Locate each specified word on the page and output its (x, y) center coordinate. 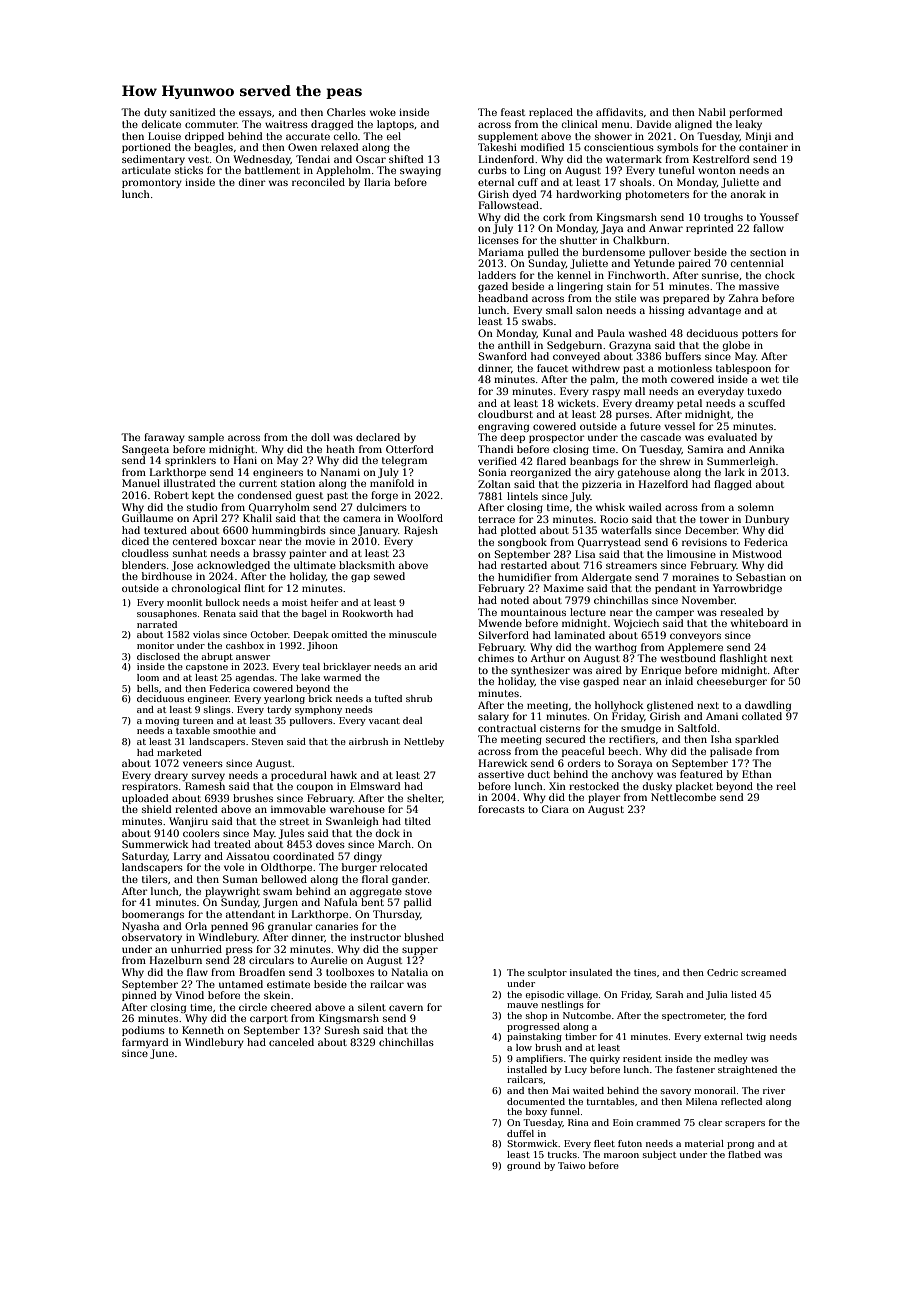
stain (619, 286)
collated (762, 716)
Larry (187, 857)
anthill (514, 345)
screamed (763, 972)
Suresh (342, 1030)
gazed (493, 287)
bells (148, 688)
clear (710, 1122)
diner (252, 182)
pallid (418, 903)
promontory (152, 183)
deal (412, 720)
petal (689, 404)
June (162, 1054)
